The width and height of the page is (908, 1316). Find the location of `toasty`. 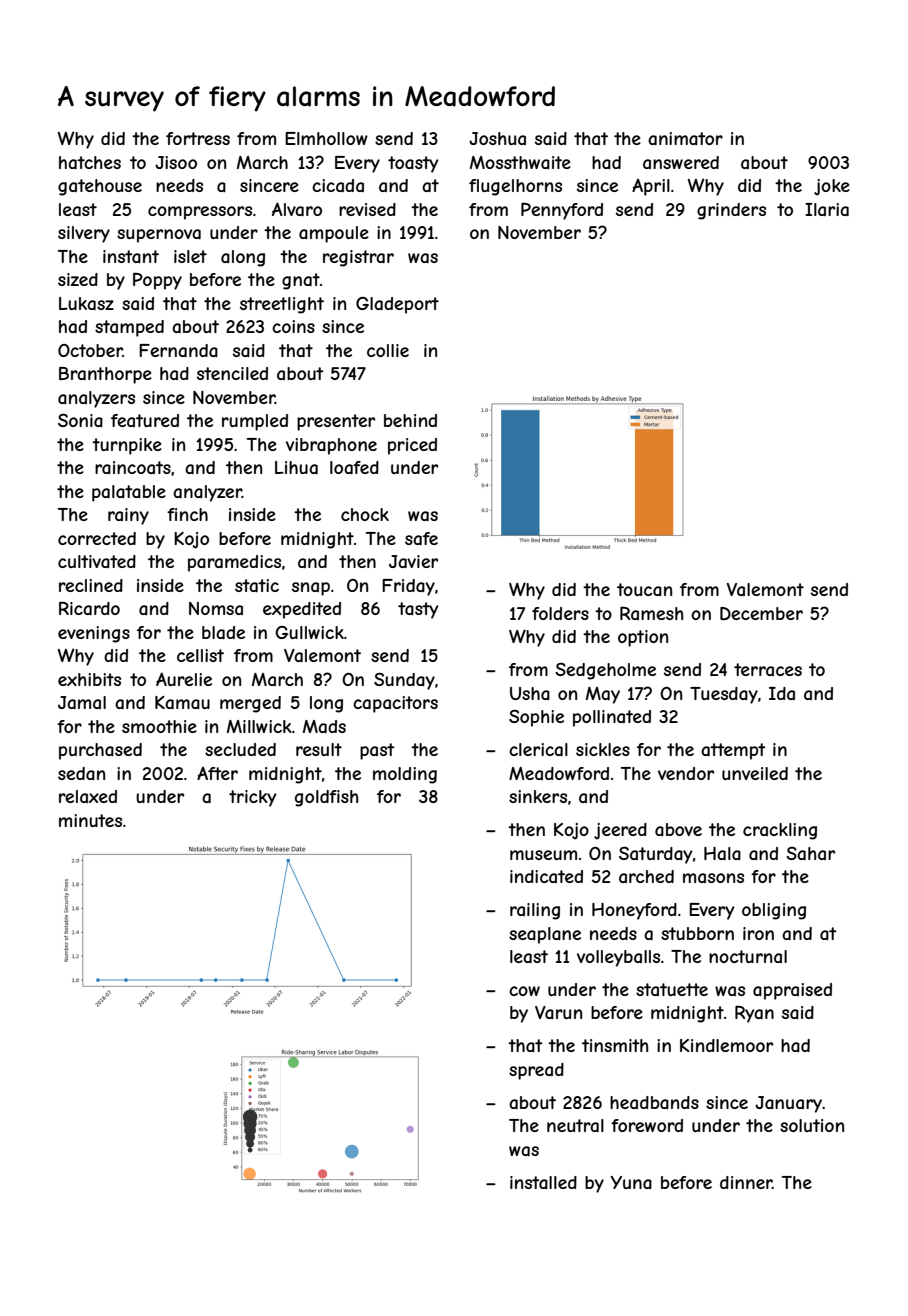

toasty is located at coordinates (413, 164).
